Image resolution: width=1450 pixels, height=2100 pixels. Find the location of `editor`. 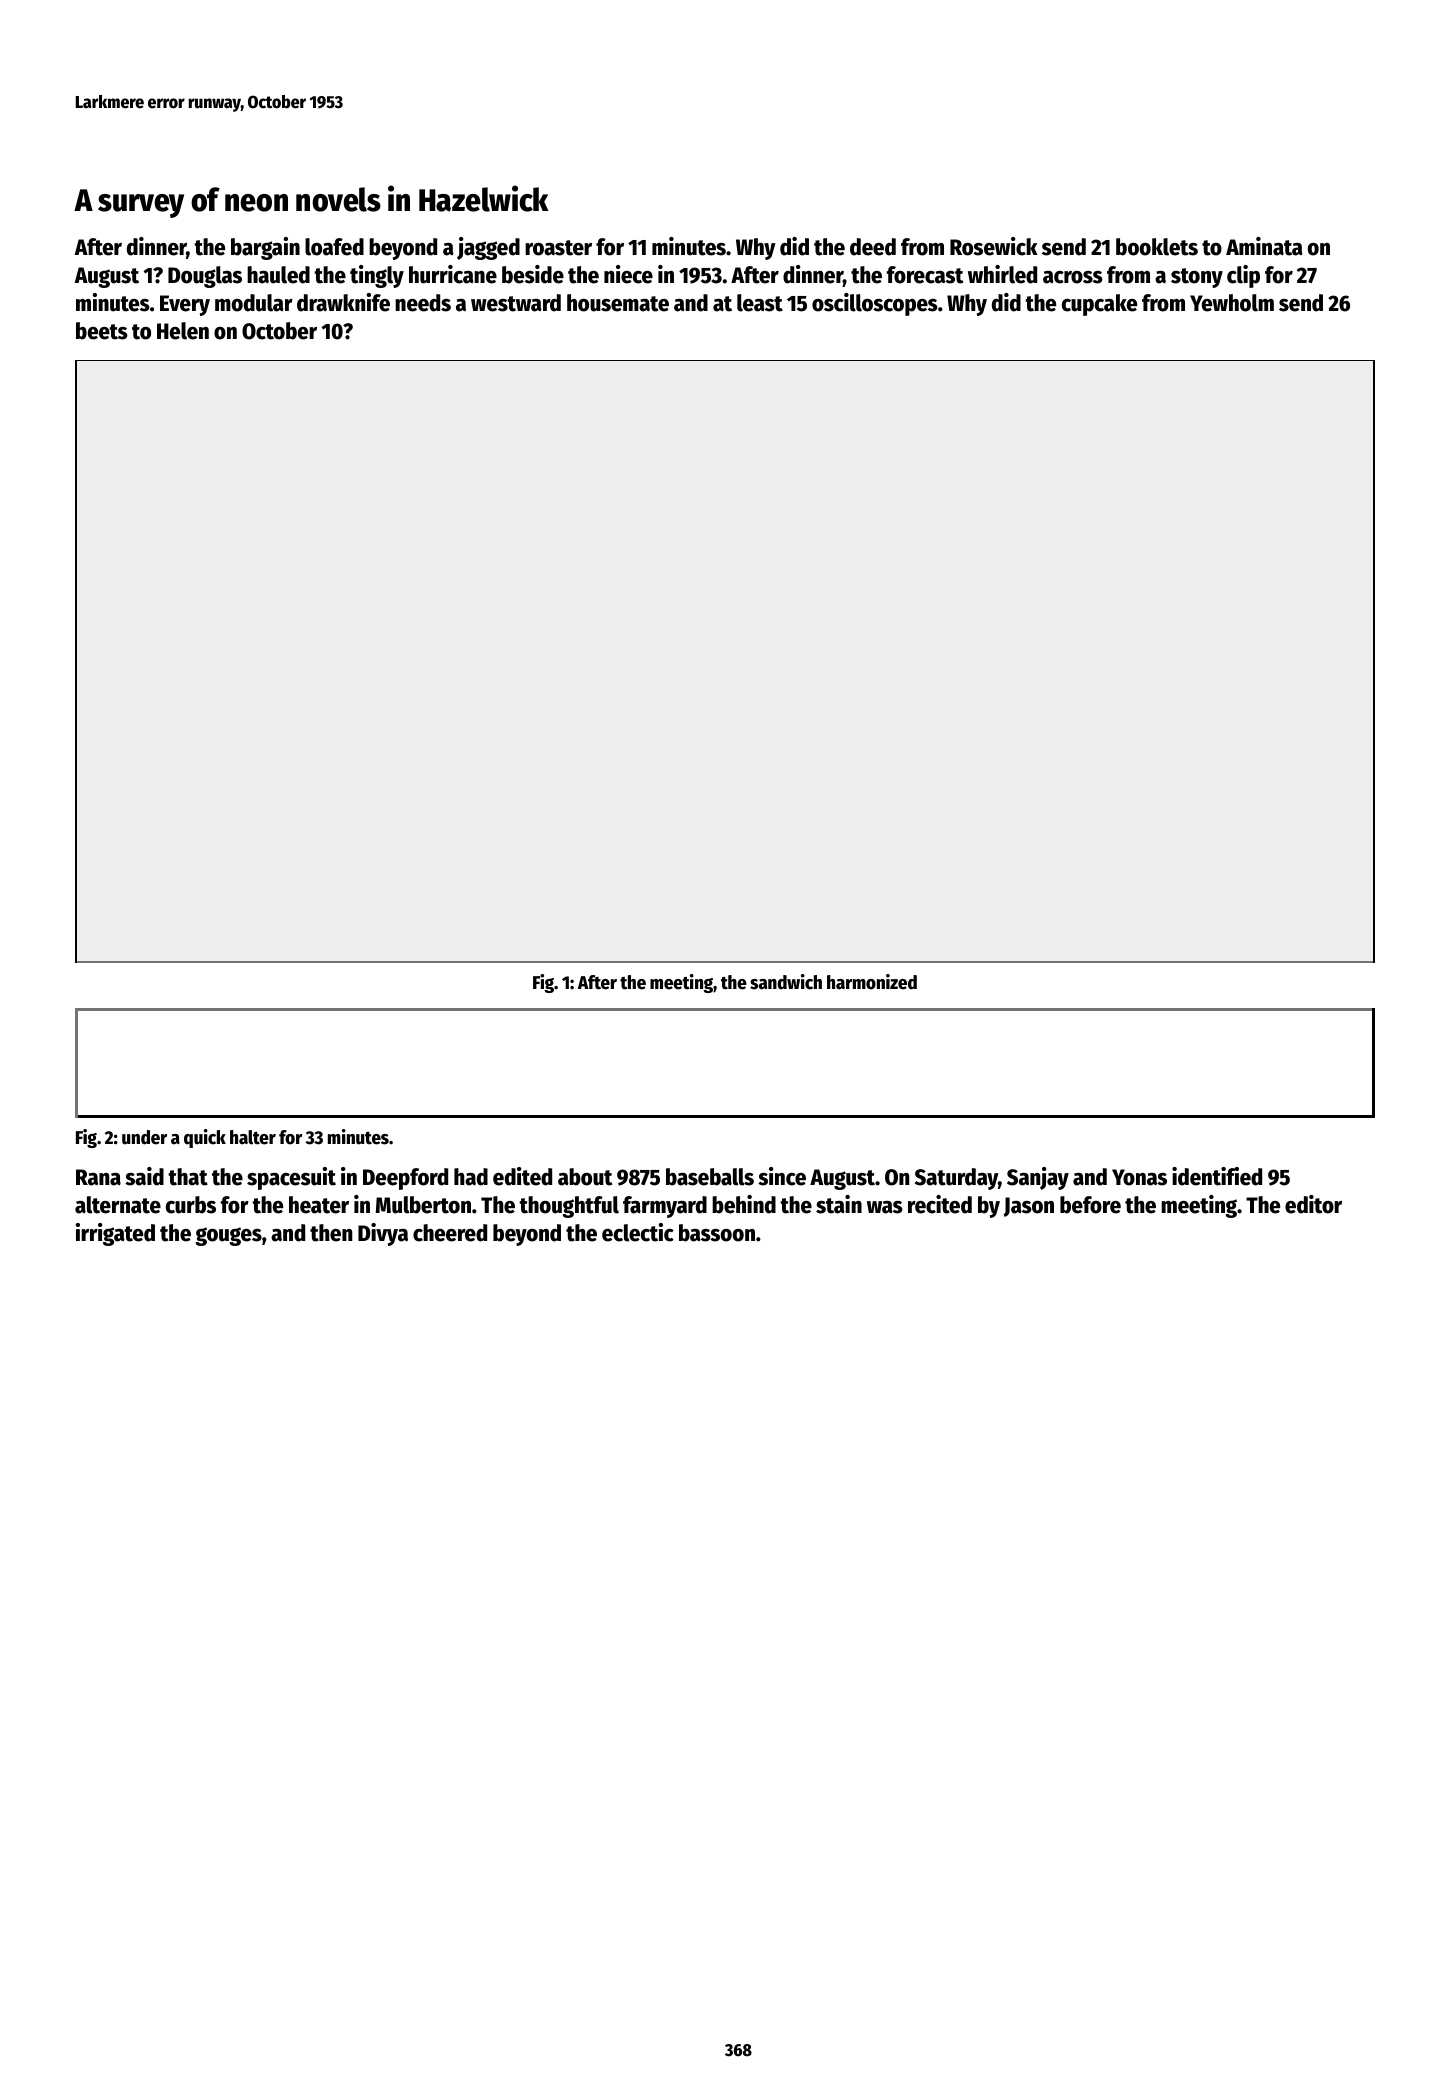

editor is located at coordinates (1313, 1204).
